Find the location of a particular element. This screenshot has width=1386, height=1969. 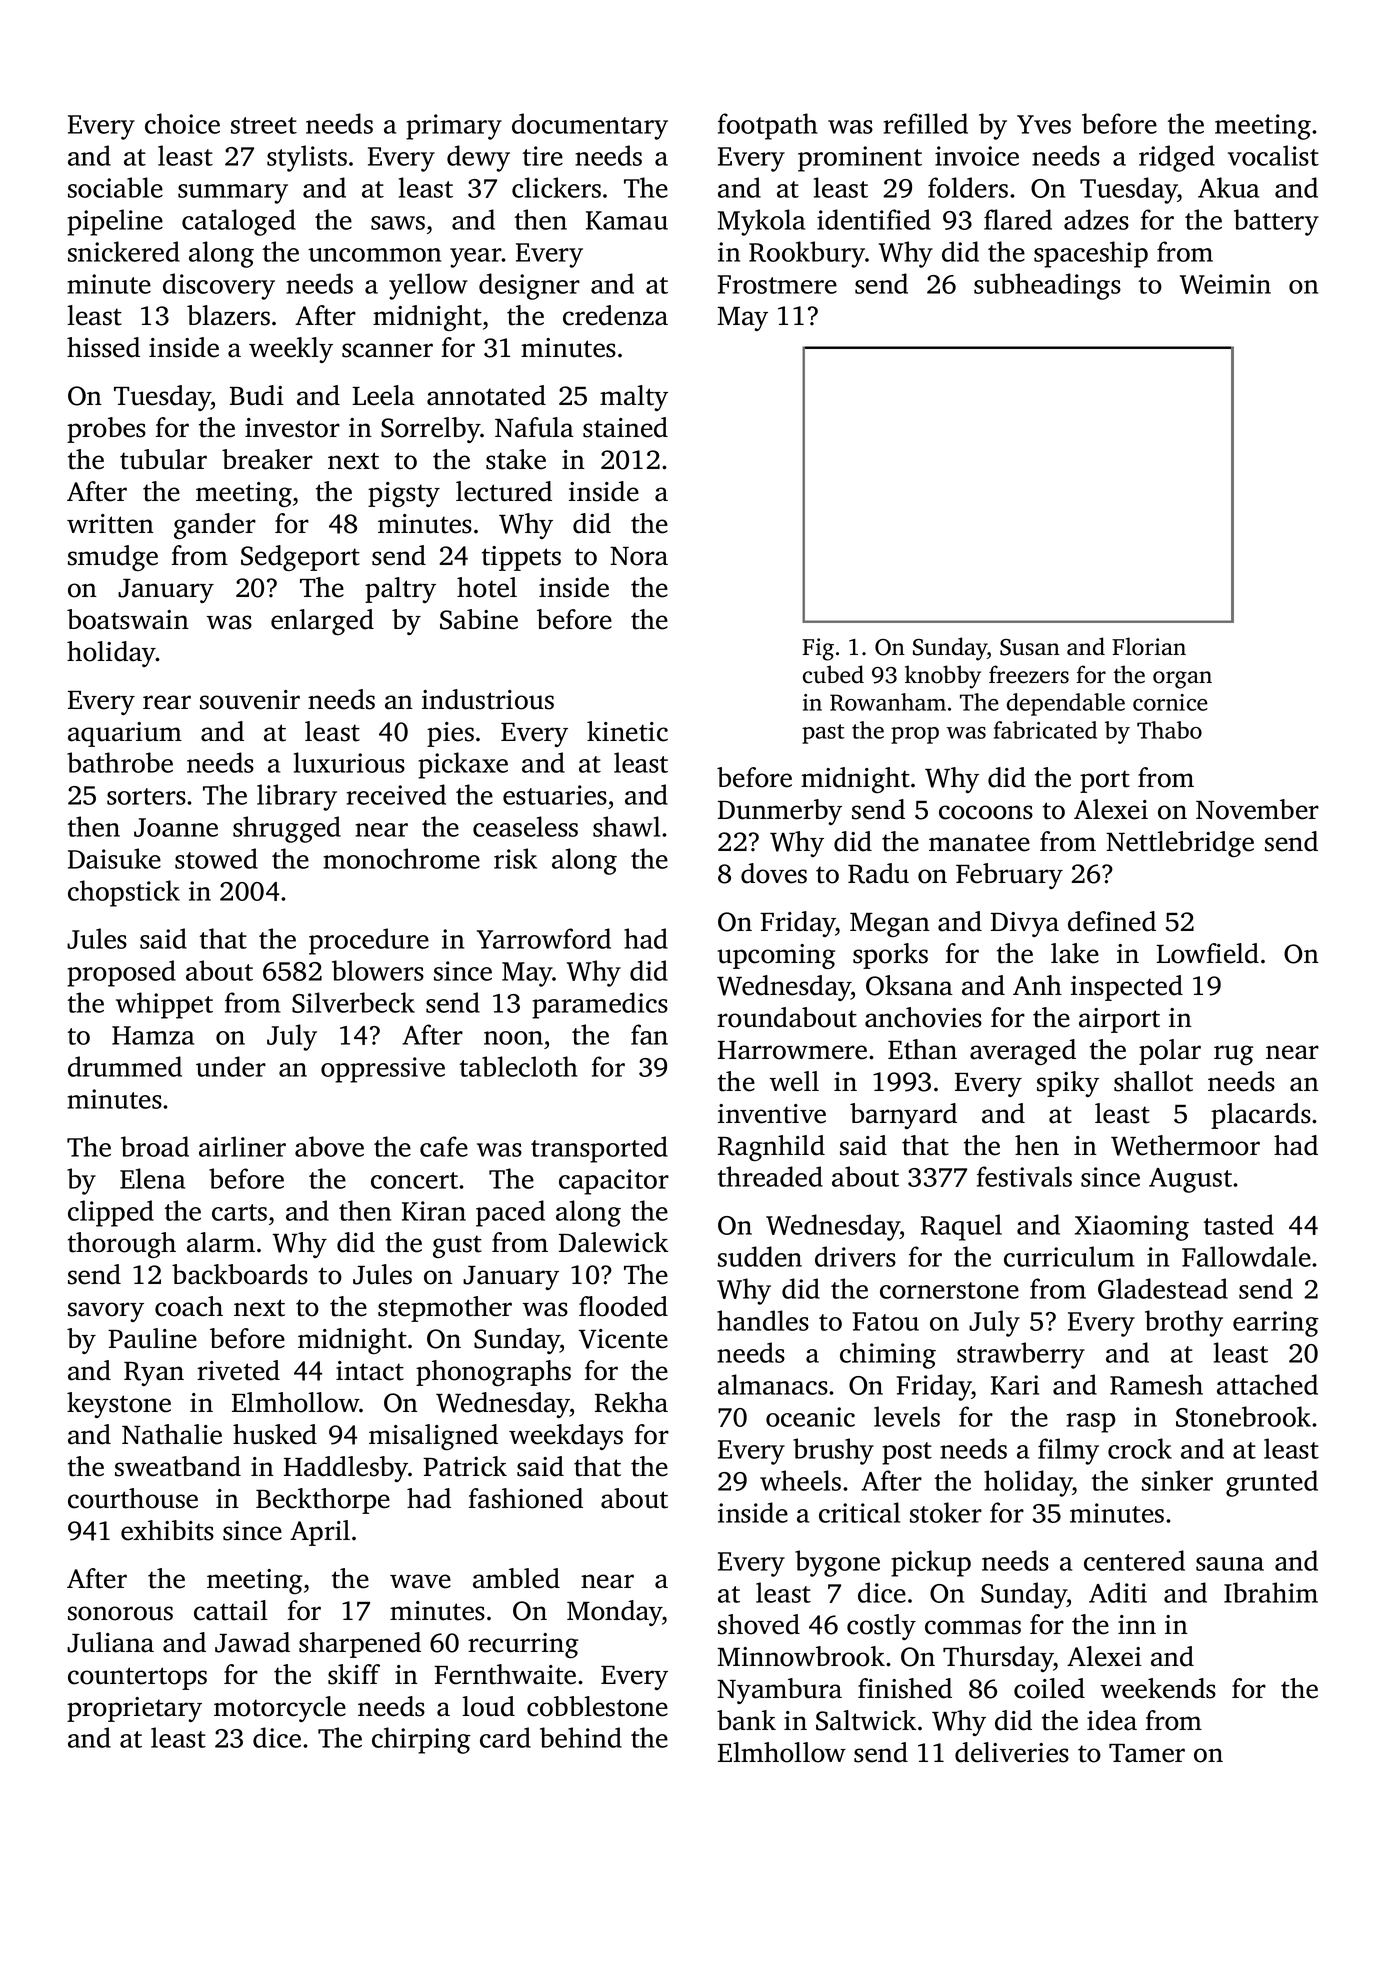

refilled is located at coordinates (926, 123).
